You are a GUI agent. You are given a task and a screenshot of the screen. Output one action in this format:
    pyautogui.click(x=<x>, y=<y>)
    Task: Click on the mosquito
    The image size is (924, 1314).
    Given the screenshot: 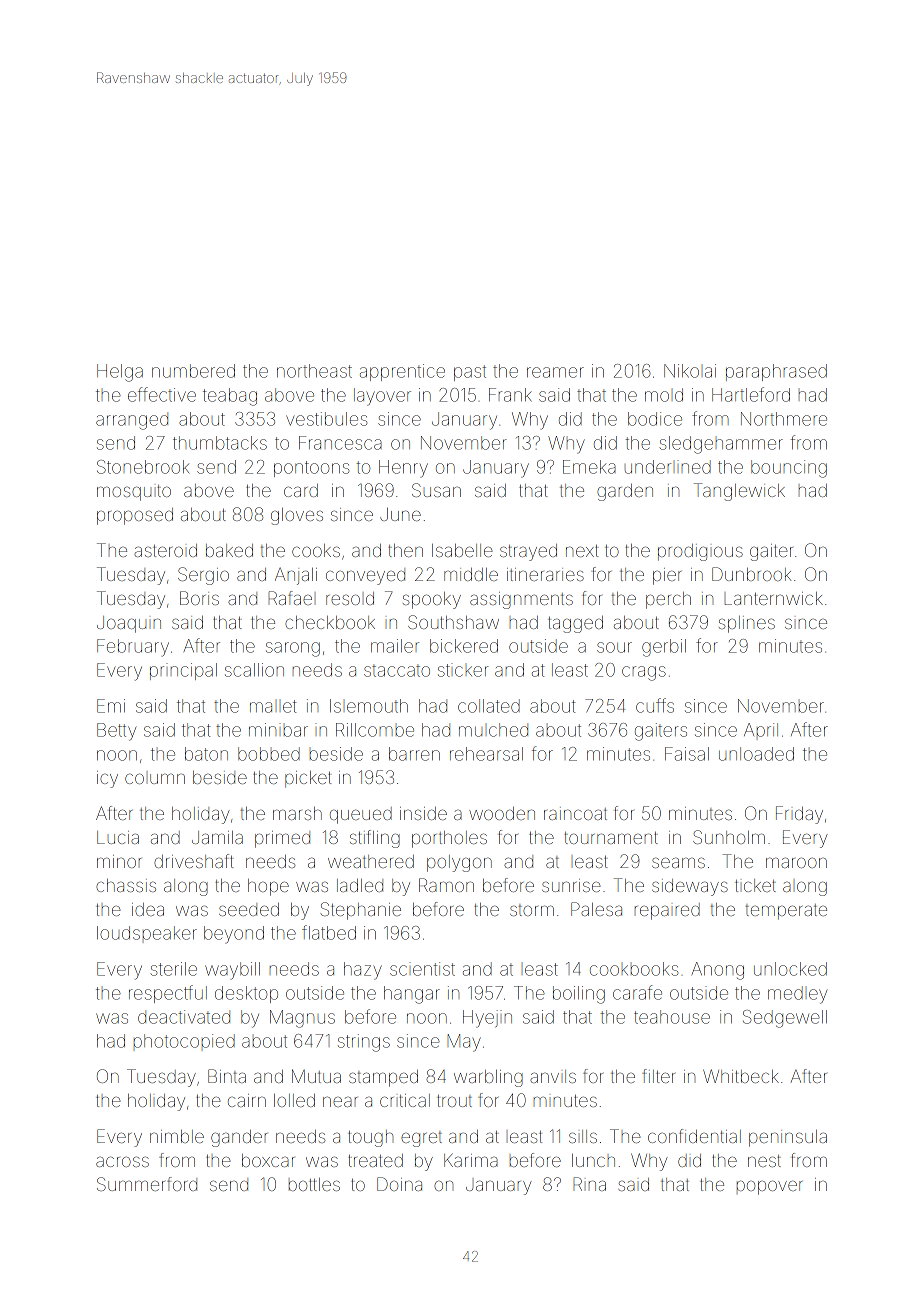 What is the action you would take?
    pyautogui.click(x=134, y=493)
